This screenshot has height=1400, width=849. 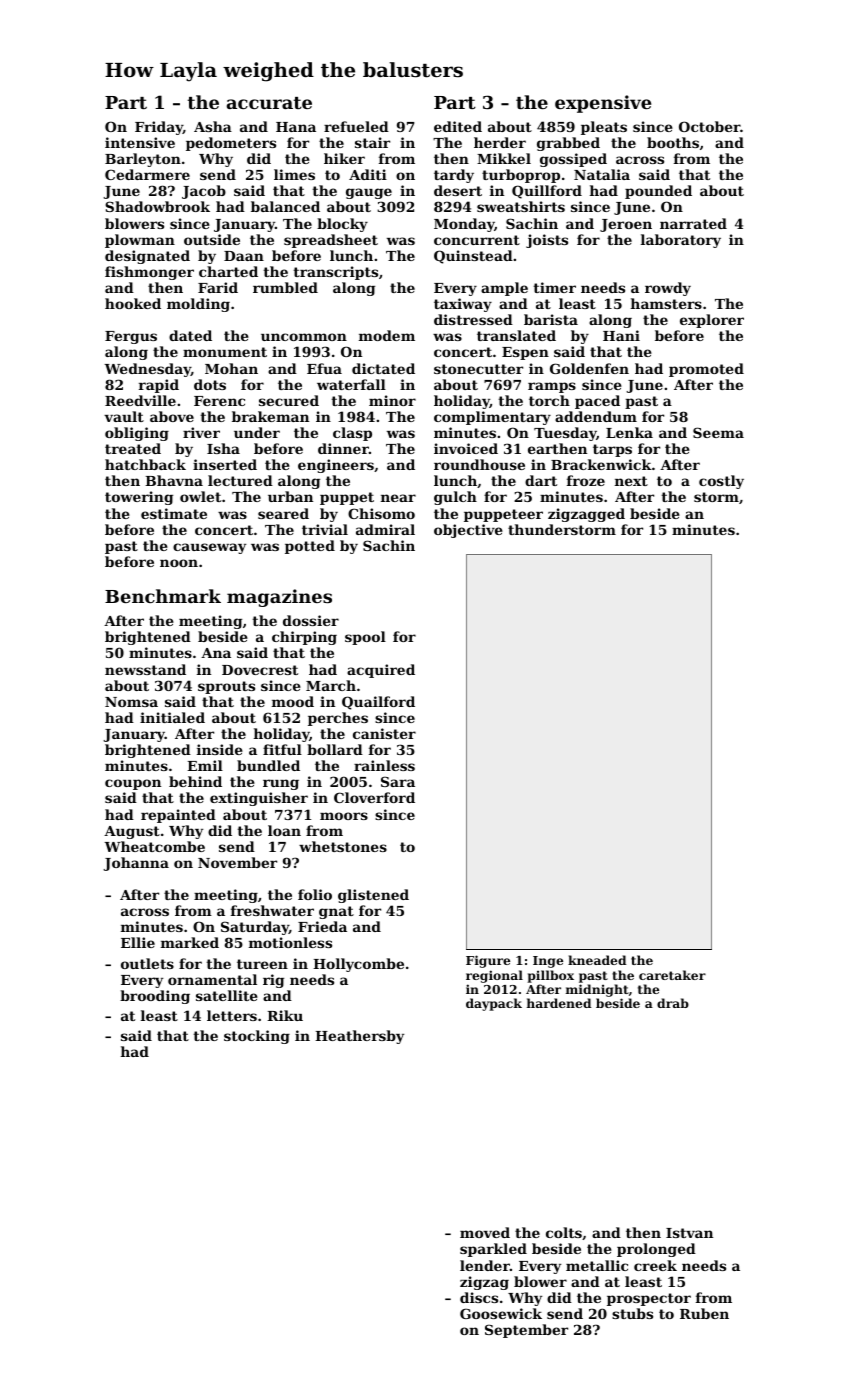 What do you see at coordinates (672, 975) in the screenshot?
I see `caretaker` at bounding box center [672, 975].
